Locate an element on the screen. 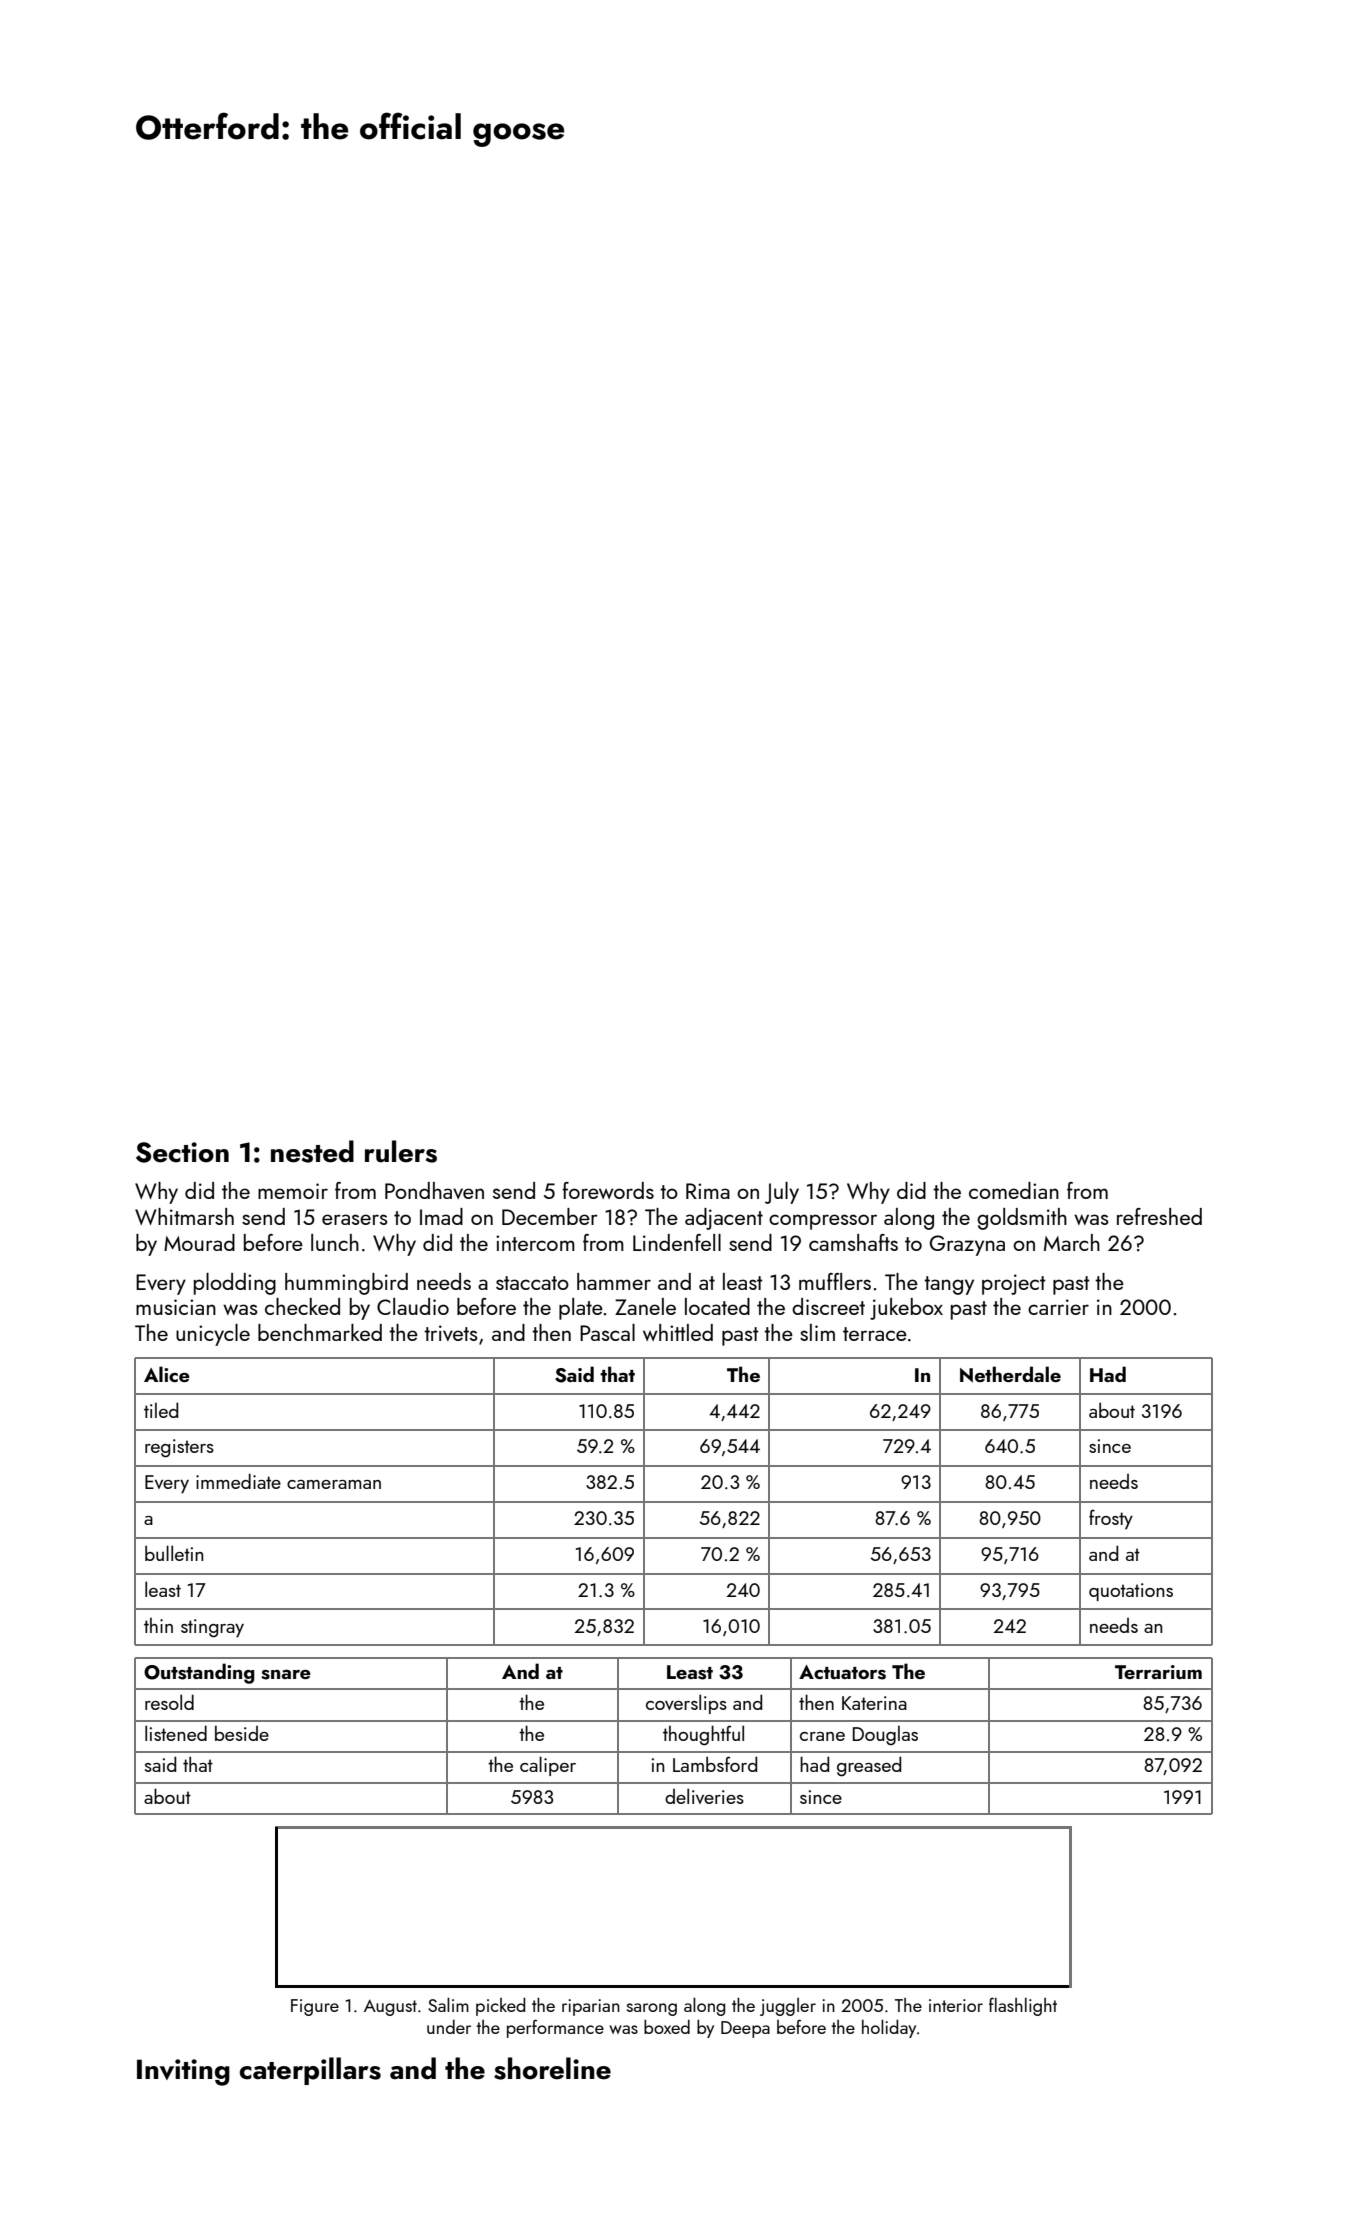  hummingbird is located at coordinates (346, 1284).
